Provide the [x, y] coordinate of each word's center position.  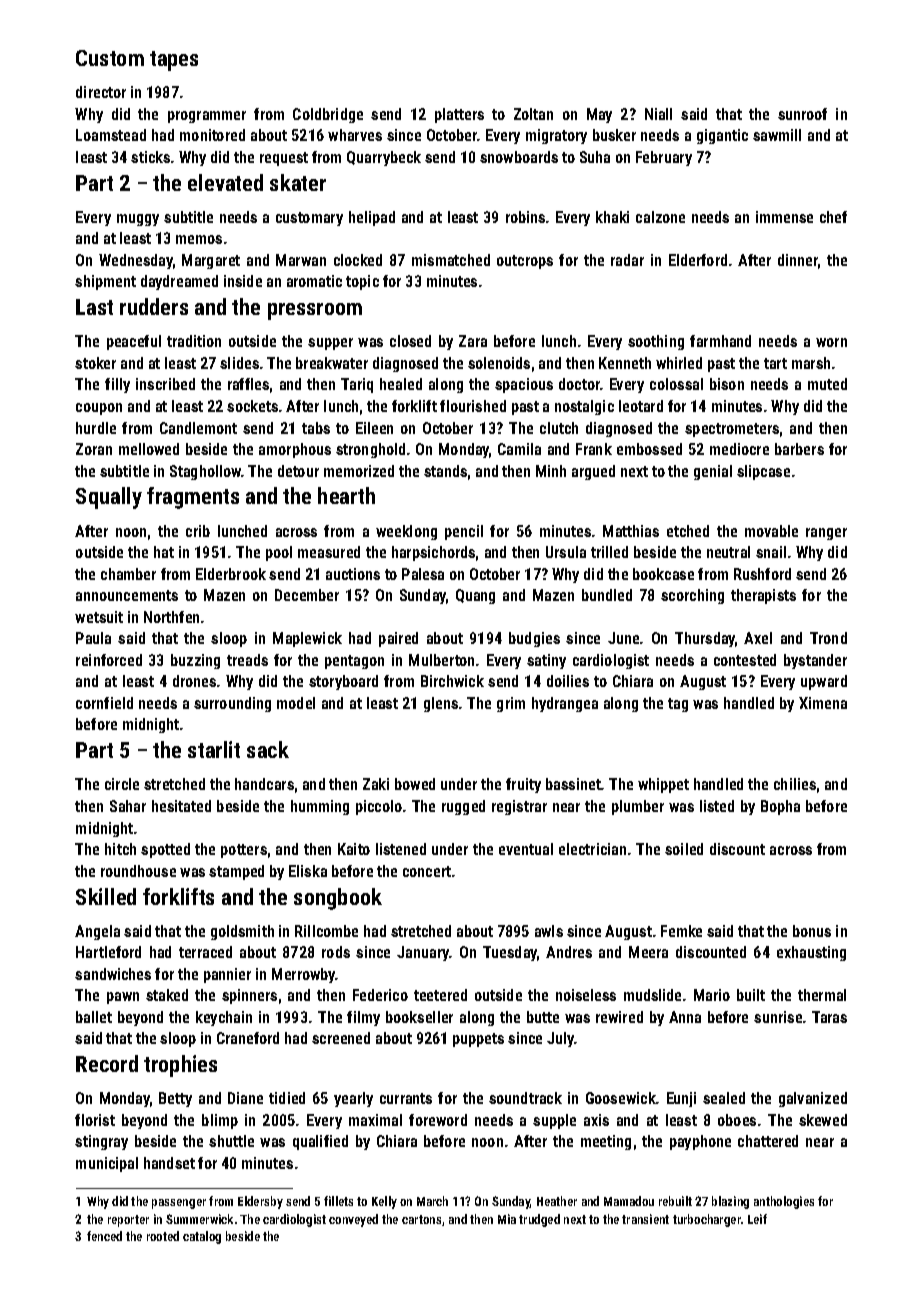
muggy [138, 220]
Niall [658, 114]
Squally [109, 498]
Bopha [780, 807]
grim [511, 704]
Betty [175, 1099]
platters [459, 115]
